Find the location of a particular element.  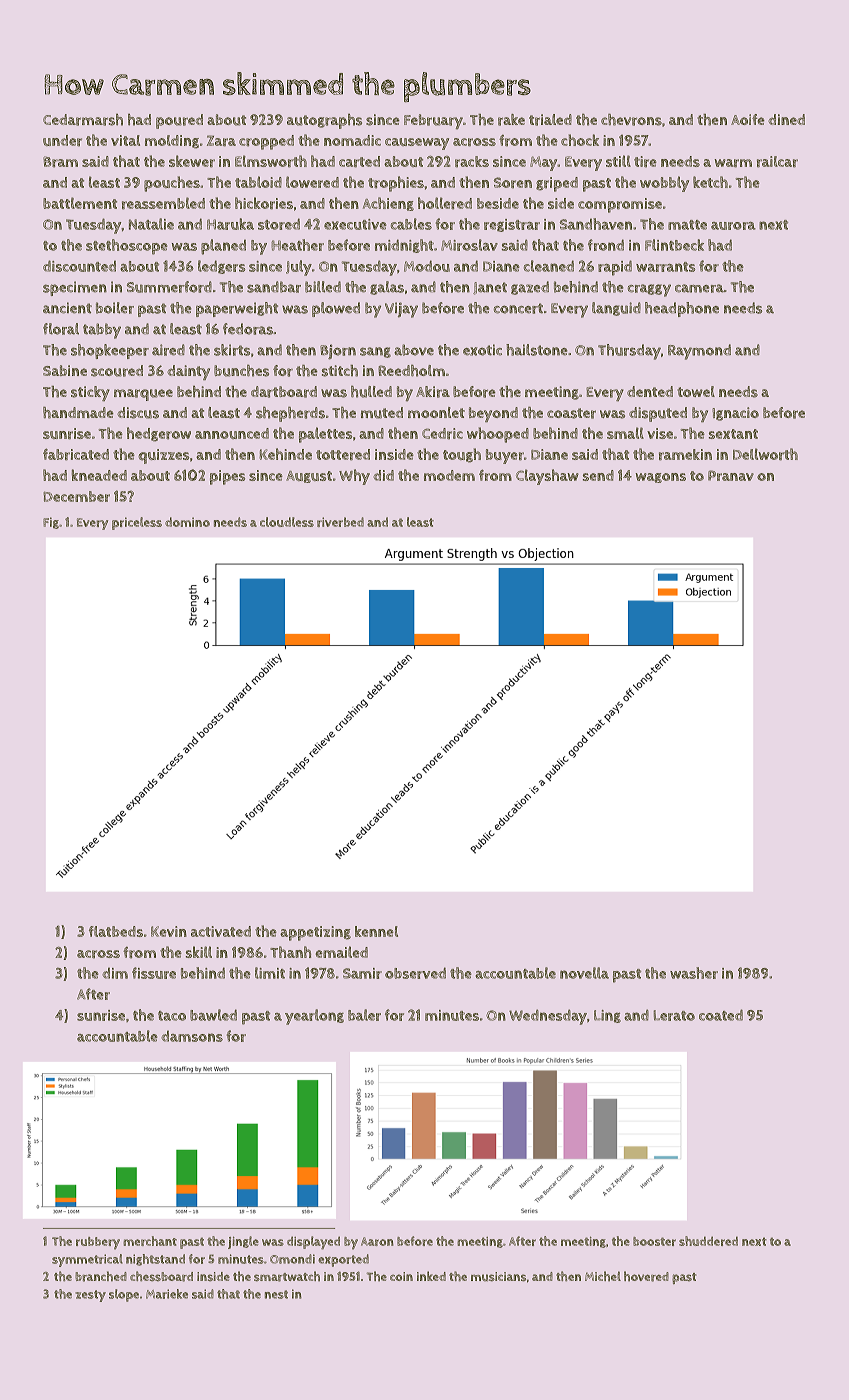

vital is located at coordinates (125, 140).
